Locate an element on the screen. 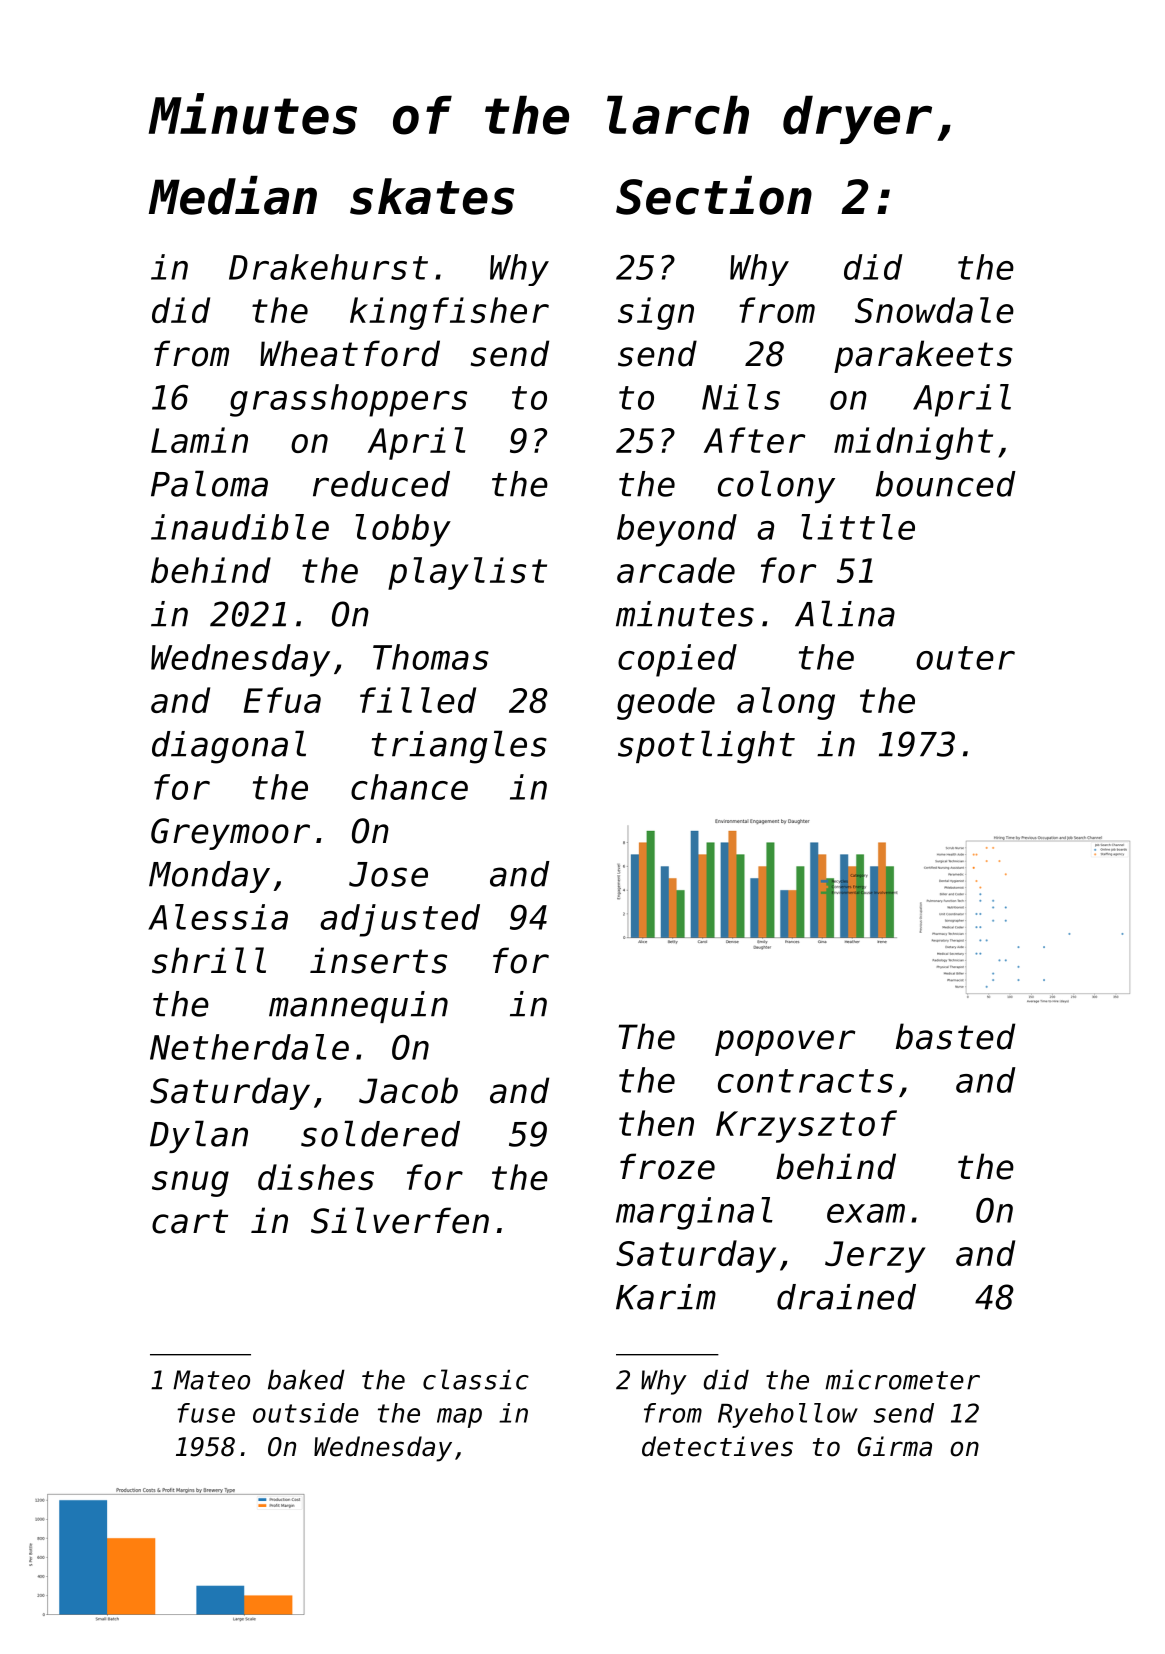 The height and width of the screenshot is (1654, 1165). contracts is located at coordinates (805, 1081).
